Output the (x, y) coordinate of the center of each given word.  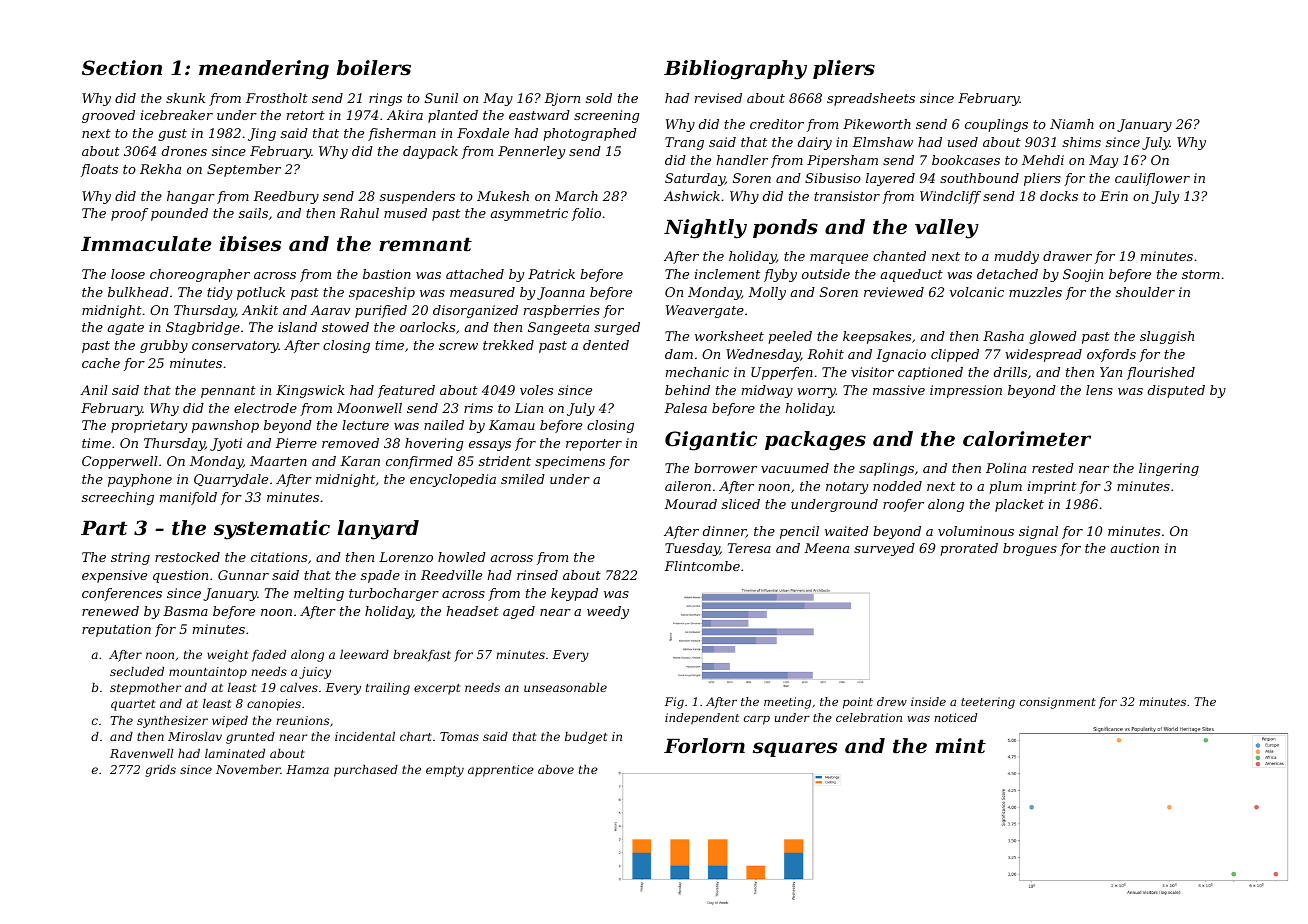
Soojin (1083, 275)
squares (795, 749)
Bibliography (735, 70)
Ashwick (692, 196)
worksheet (729, 336)
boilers (374, 68)
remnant (425, 244)
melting (319, 594)
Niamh (1072, 124)
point (858, 703)
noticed (955, 717)
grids (160, 771)
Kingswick (310, 391)
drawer (1067, 256)
